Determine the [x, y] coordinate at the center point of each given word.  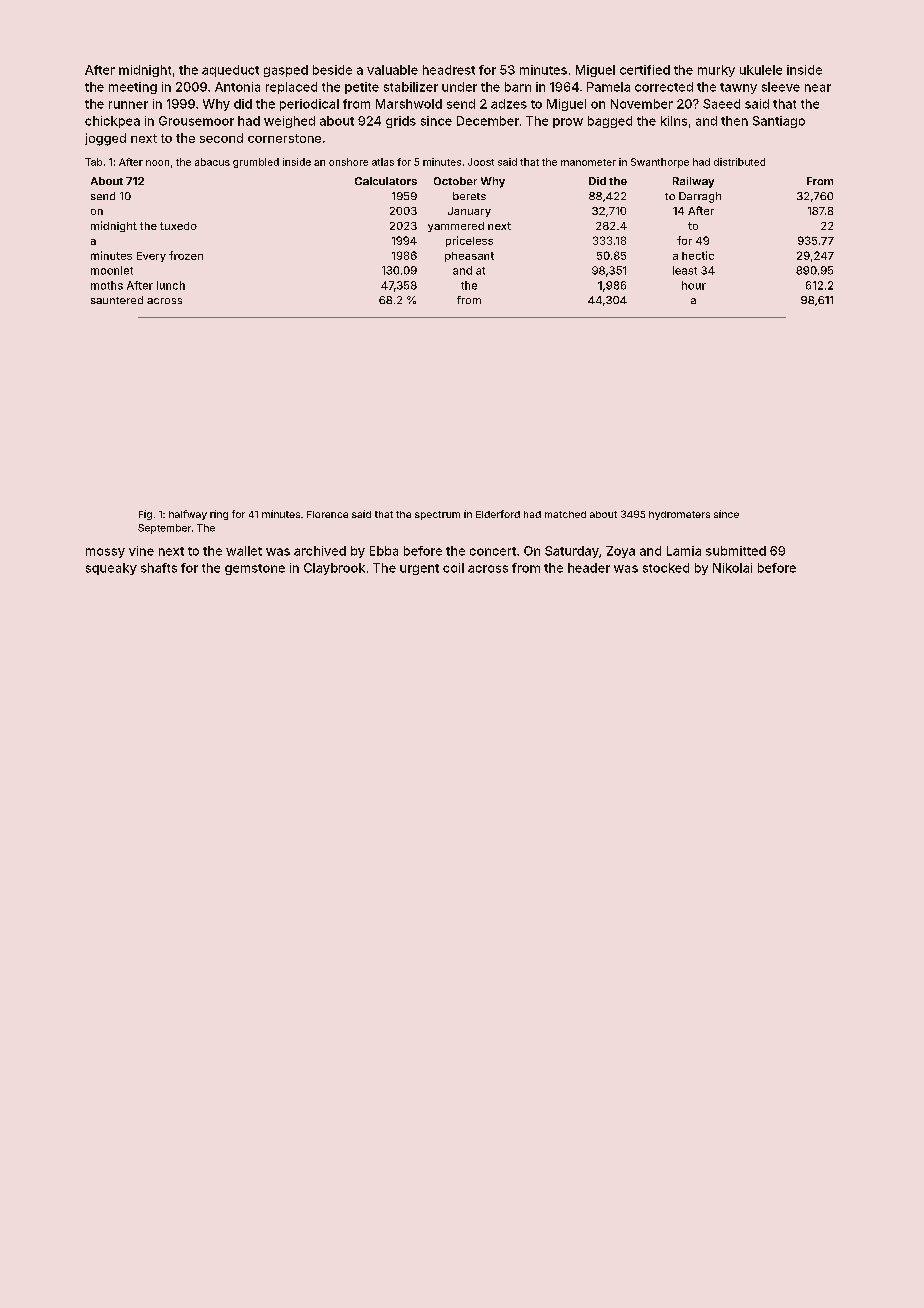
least [685, 270]
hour [694, 285]
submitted [736, 551]
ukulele [761, 70]
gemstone [255, 569]
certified [645, 70]
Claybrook [334, 569]
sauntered [117, 300]
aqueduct [230, 71]
